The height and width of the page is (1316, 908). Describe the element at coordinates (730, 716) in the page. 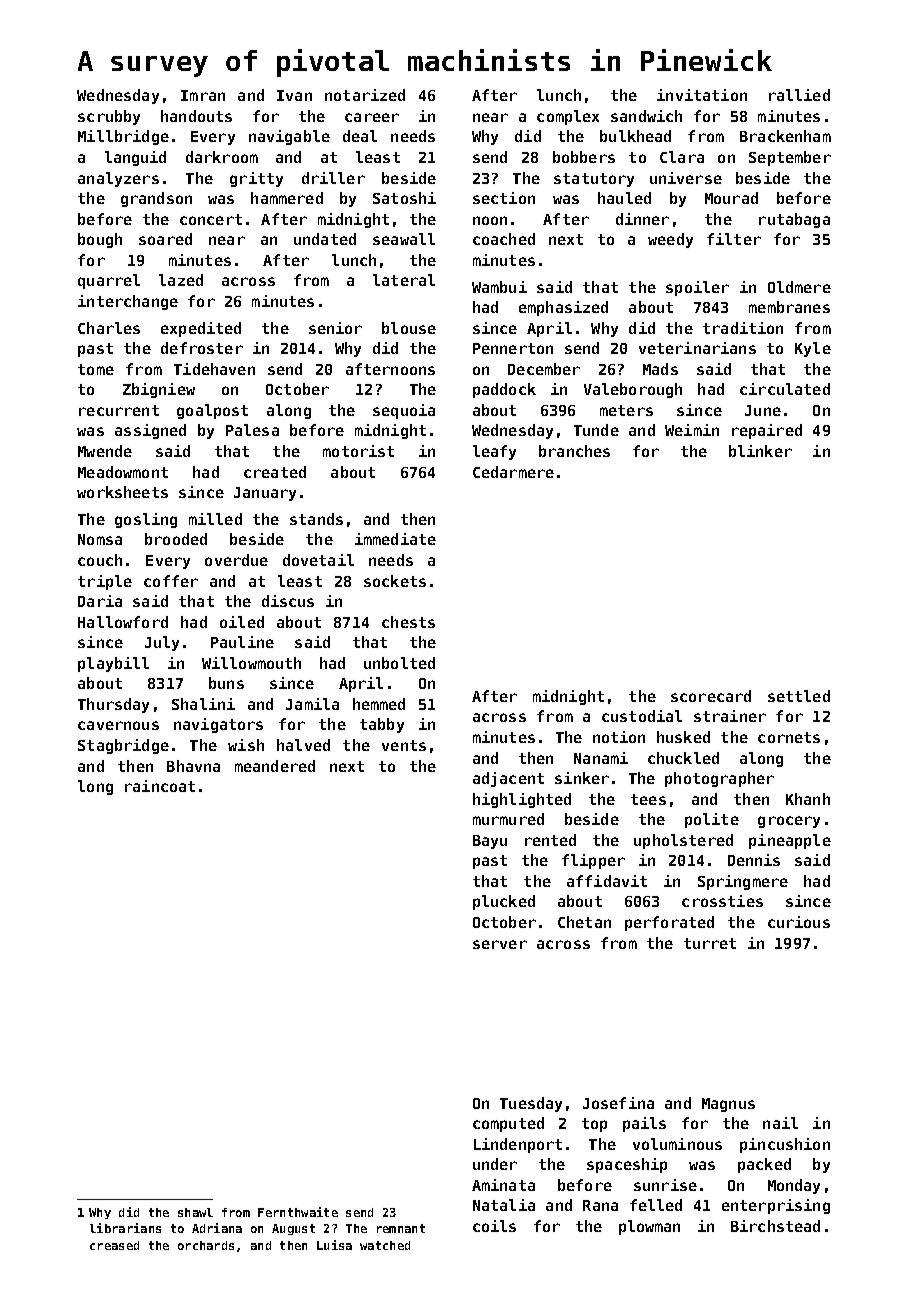

I see `strainer` at that location.
